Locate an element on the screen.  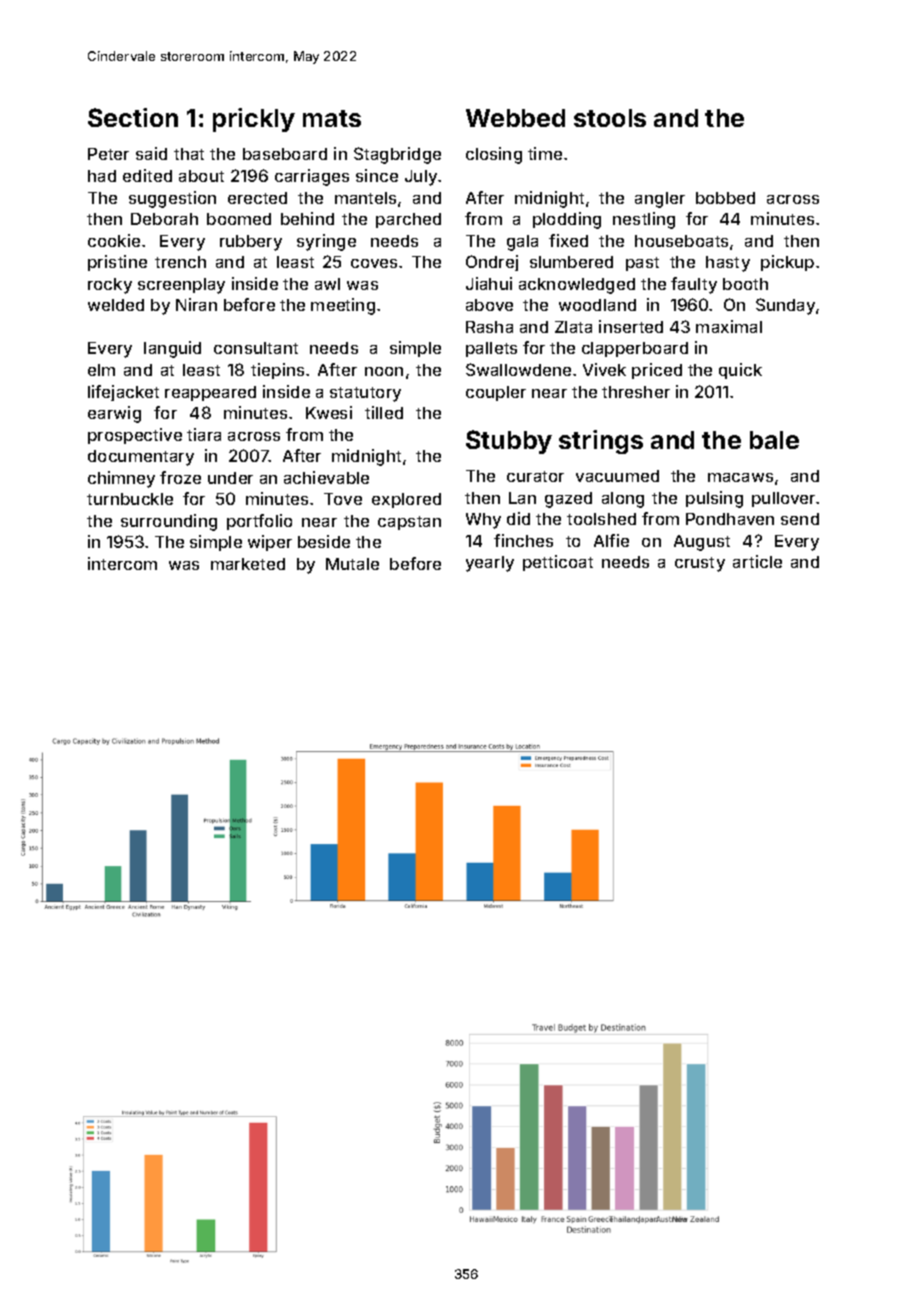
coves is located at coordinates (374, 263).
